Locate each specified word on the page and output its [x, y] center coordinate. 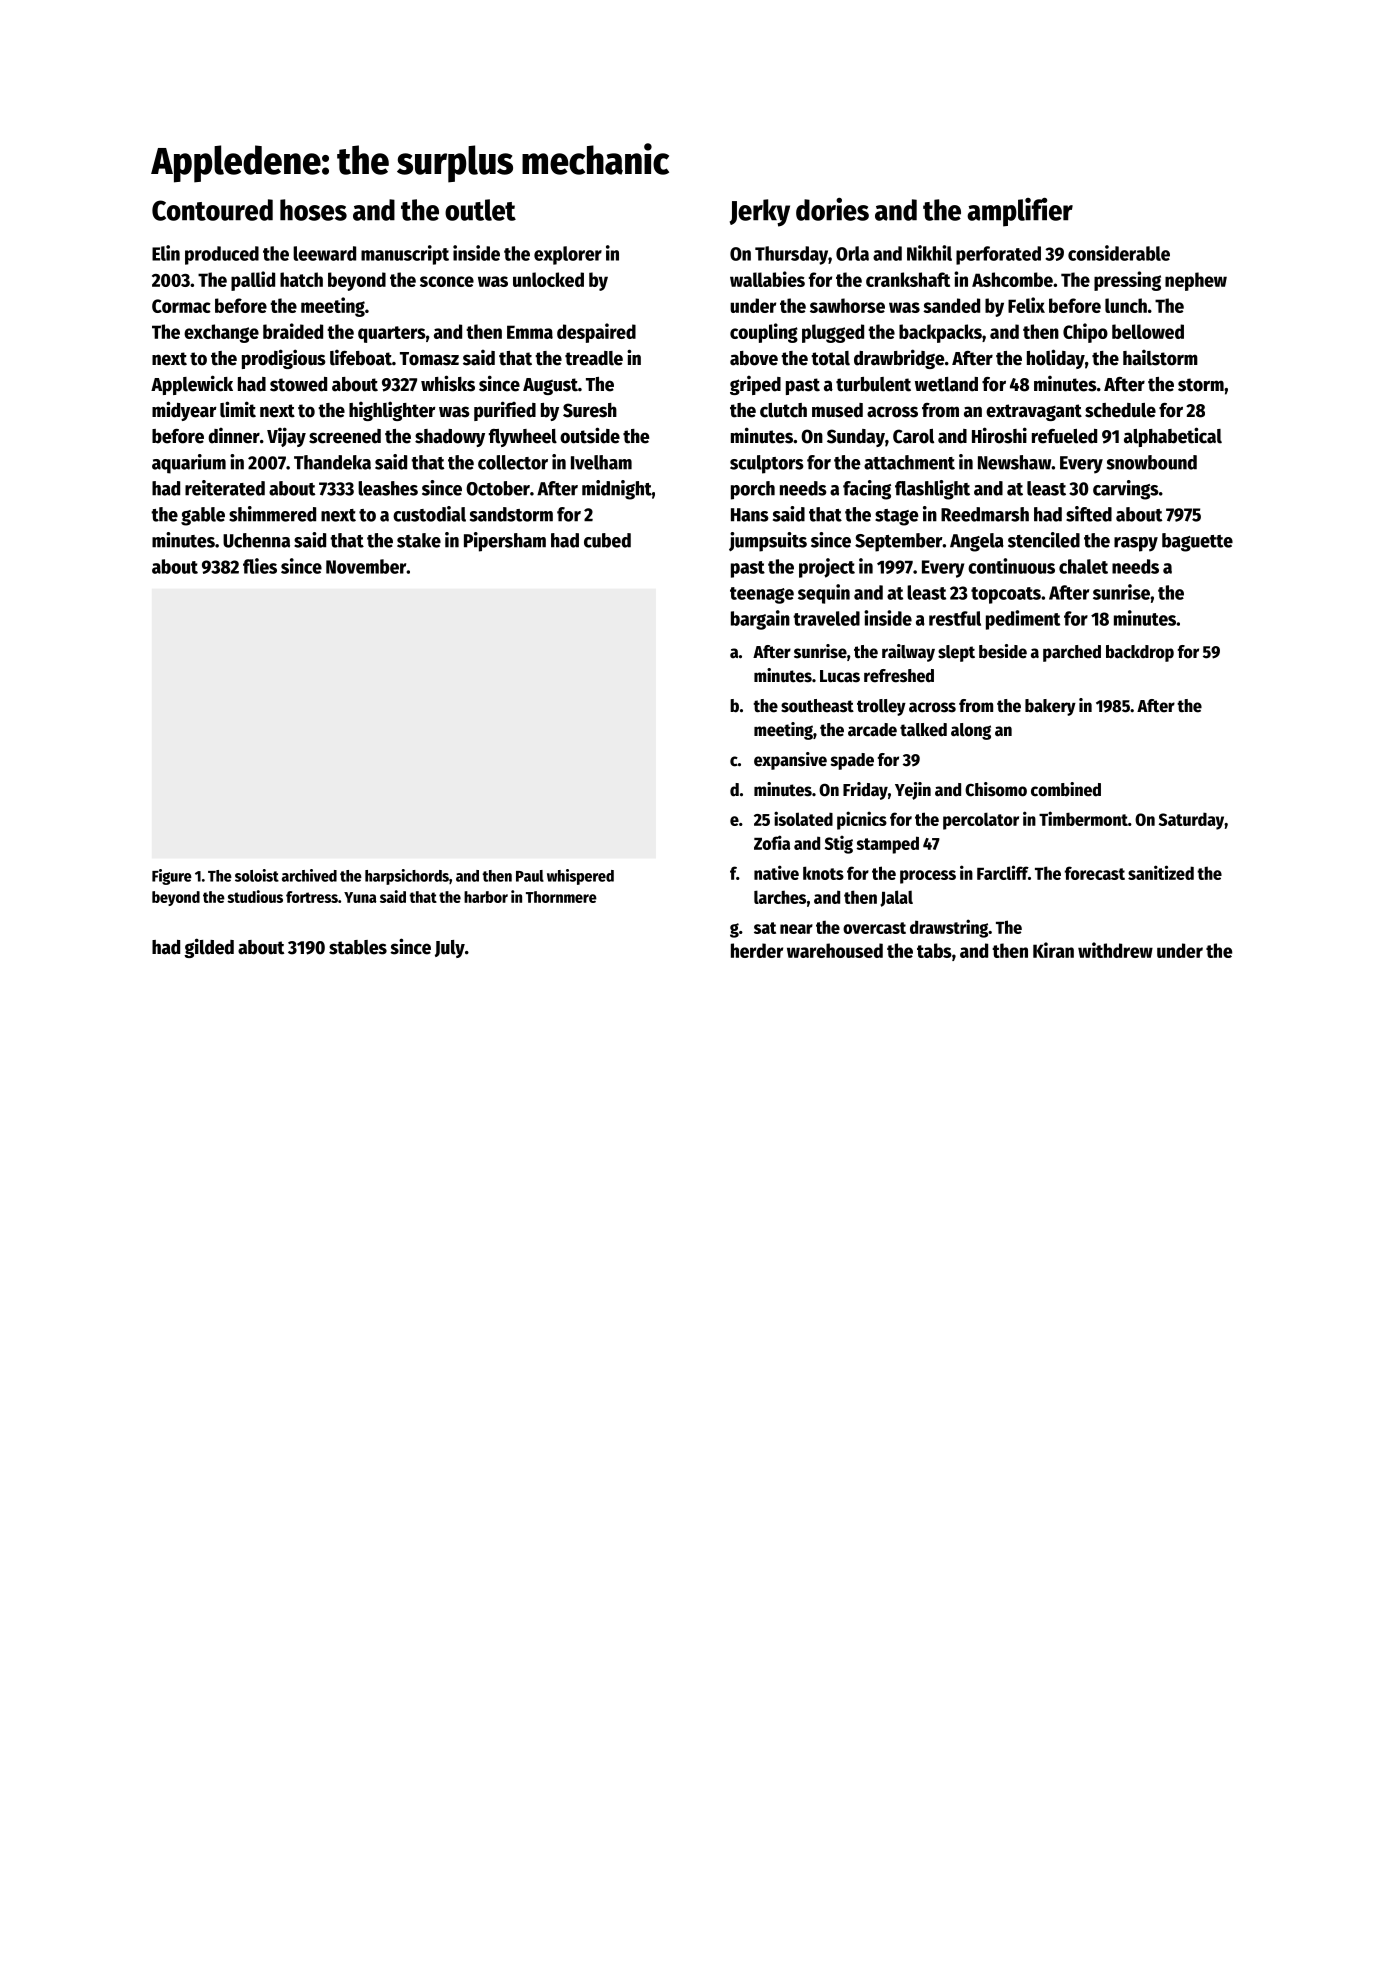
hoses [313, 210]
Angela [977, 542]
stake [419, 540]
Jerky [760, 213]
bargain [760, 620]
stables [358, 947]
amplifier [1020, 212]
